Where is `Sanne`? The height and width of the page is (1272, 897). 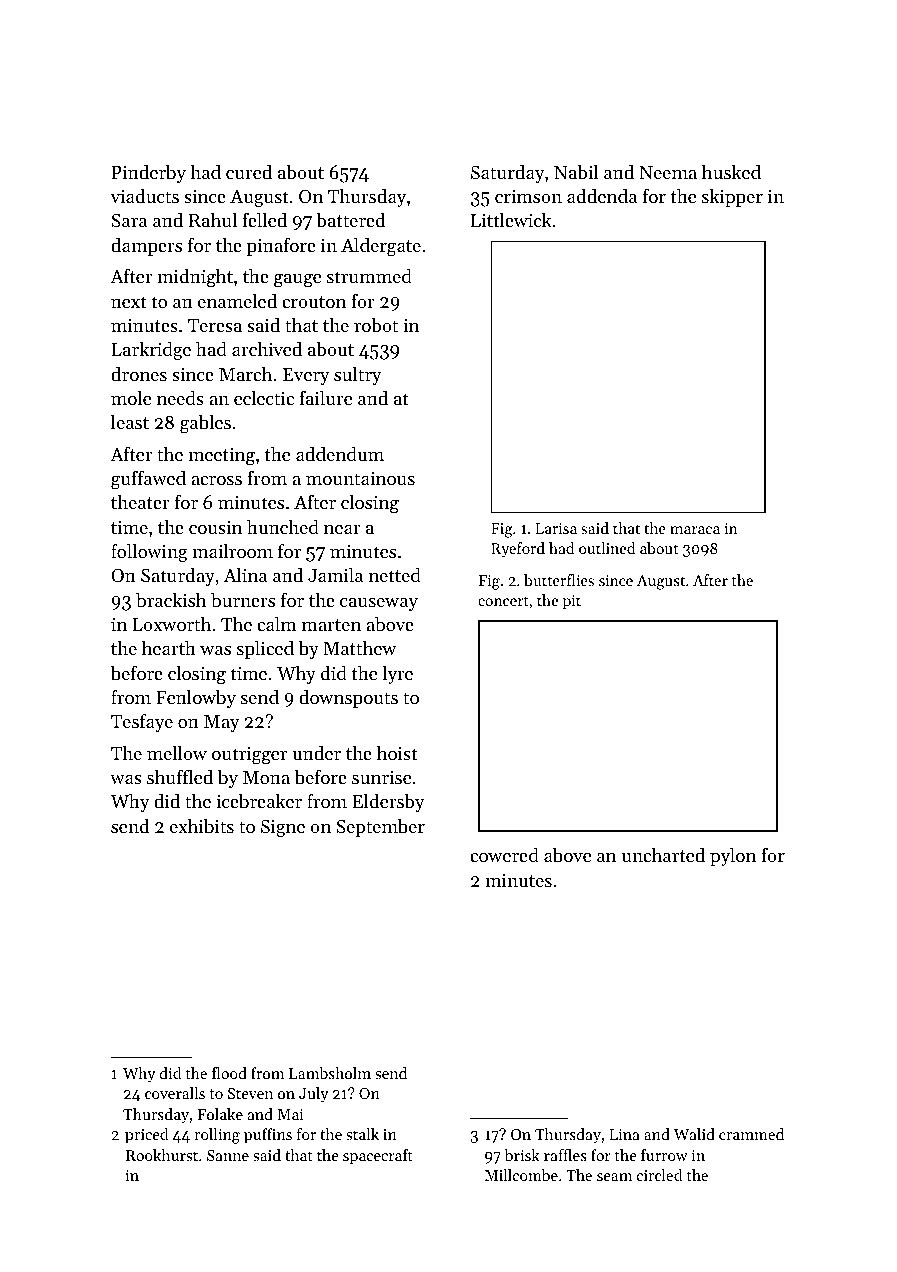
Sanne is located at coordinates (228, 1155).
